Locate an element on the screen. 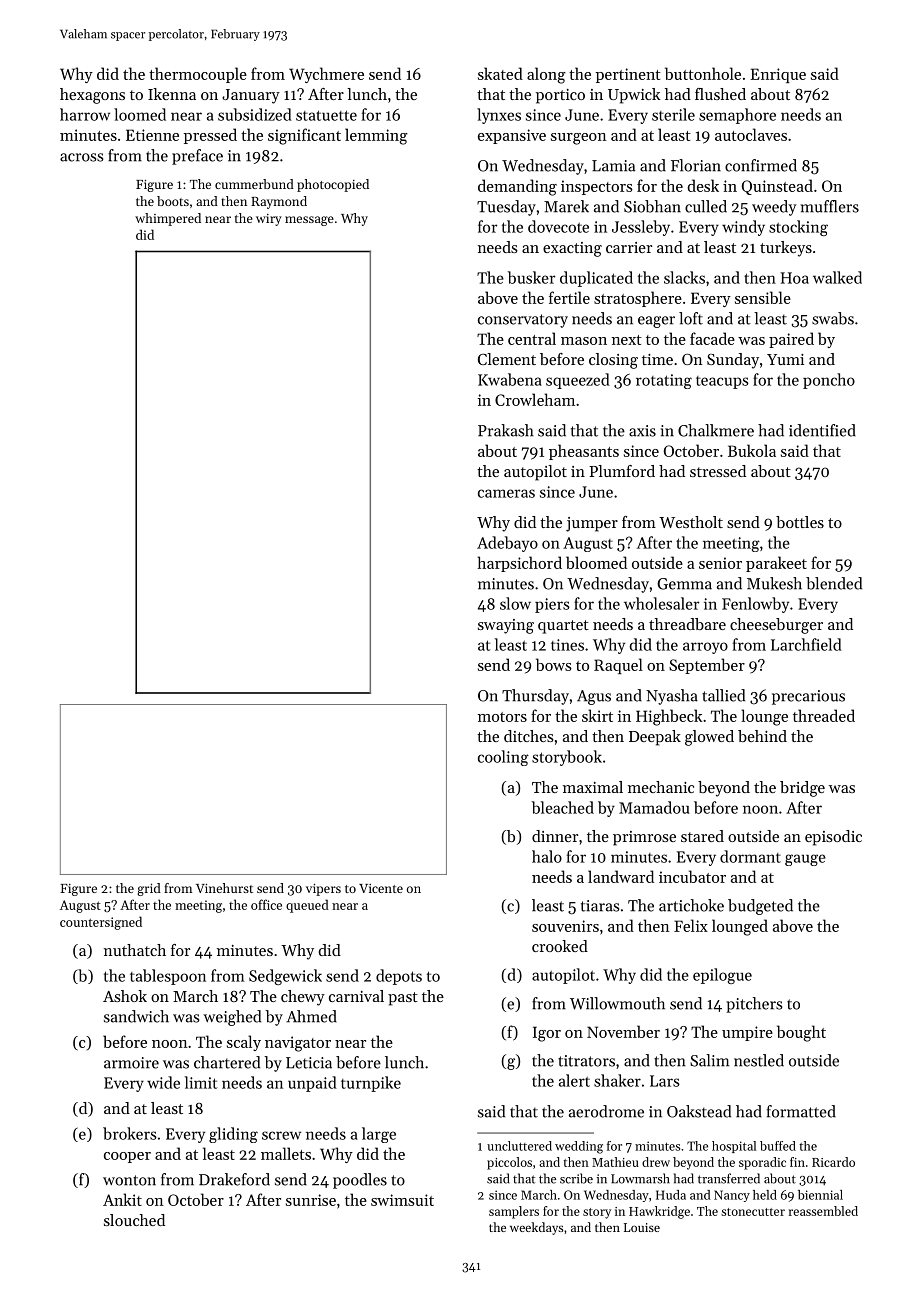 Image resolution: width=924 pixels, height=1308 pixels. message is located at coordinates (309, 221).
